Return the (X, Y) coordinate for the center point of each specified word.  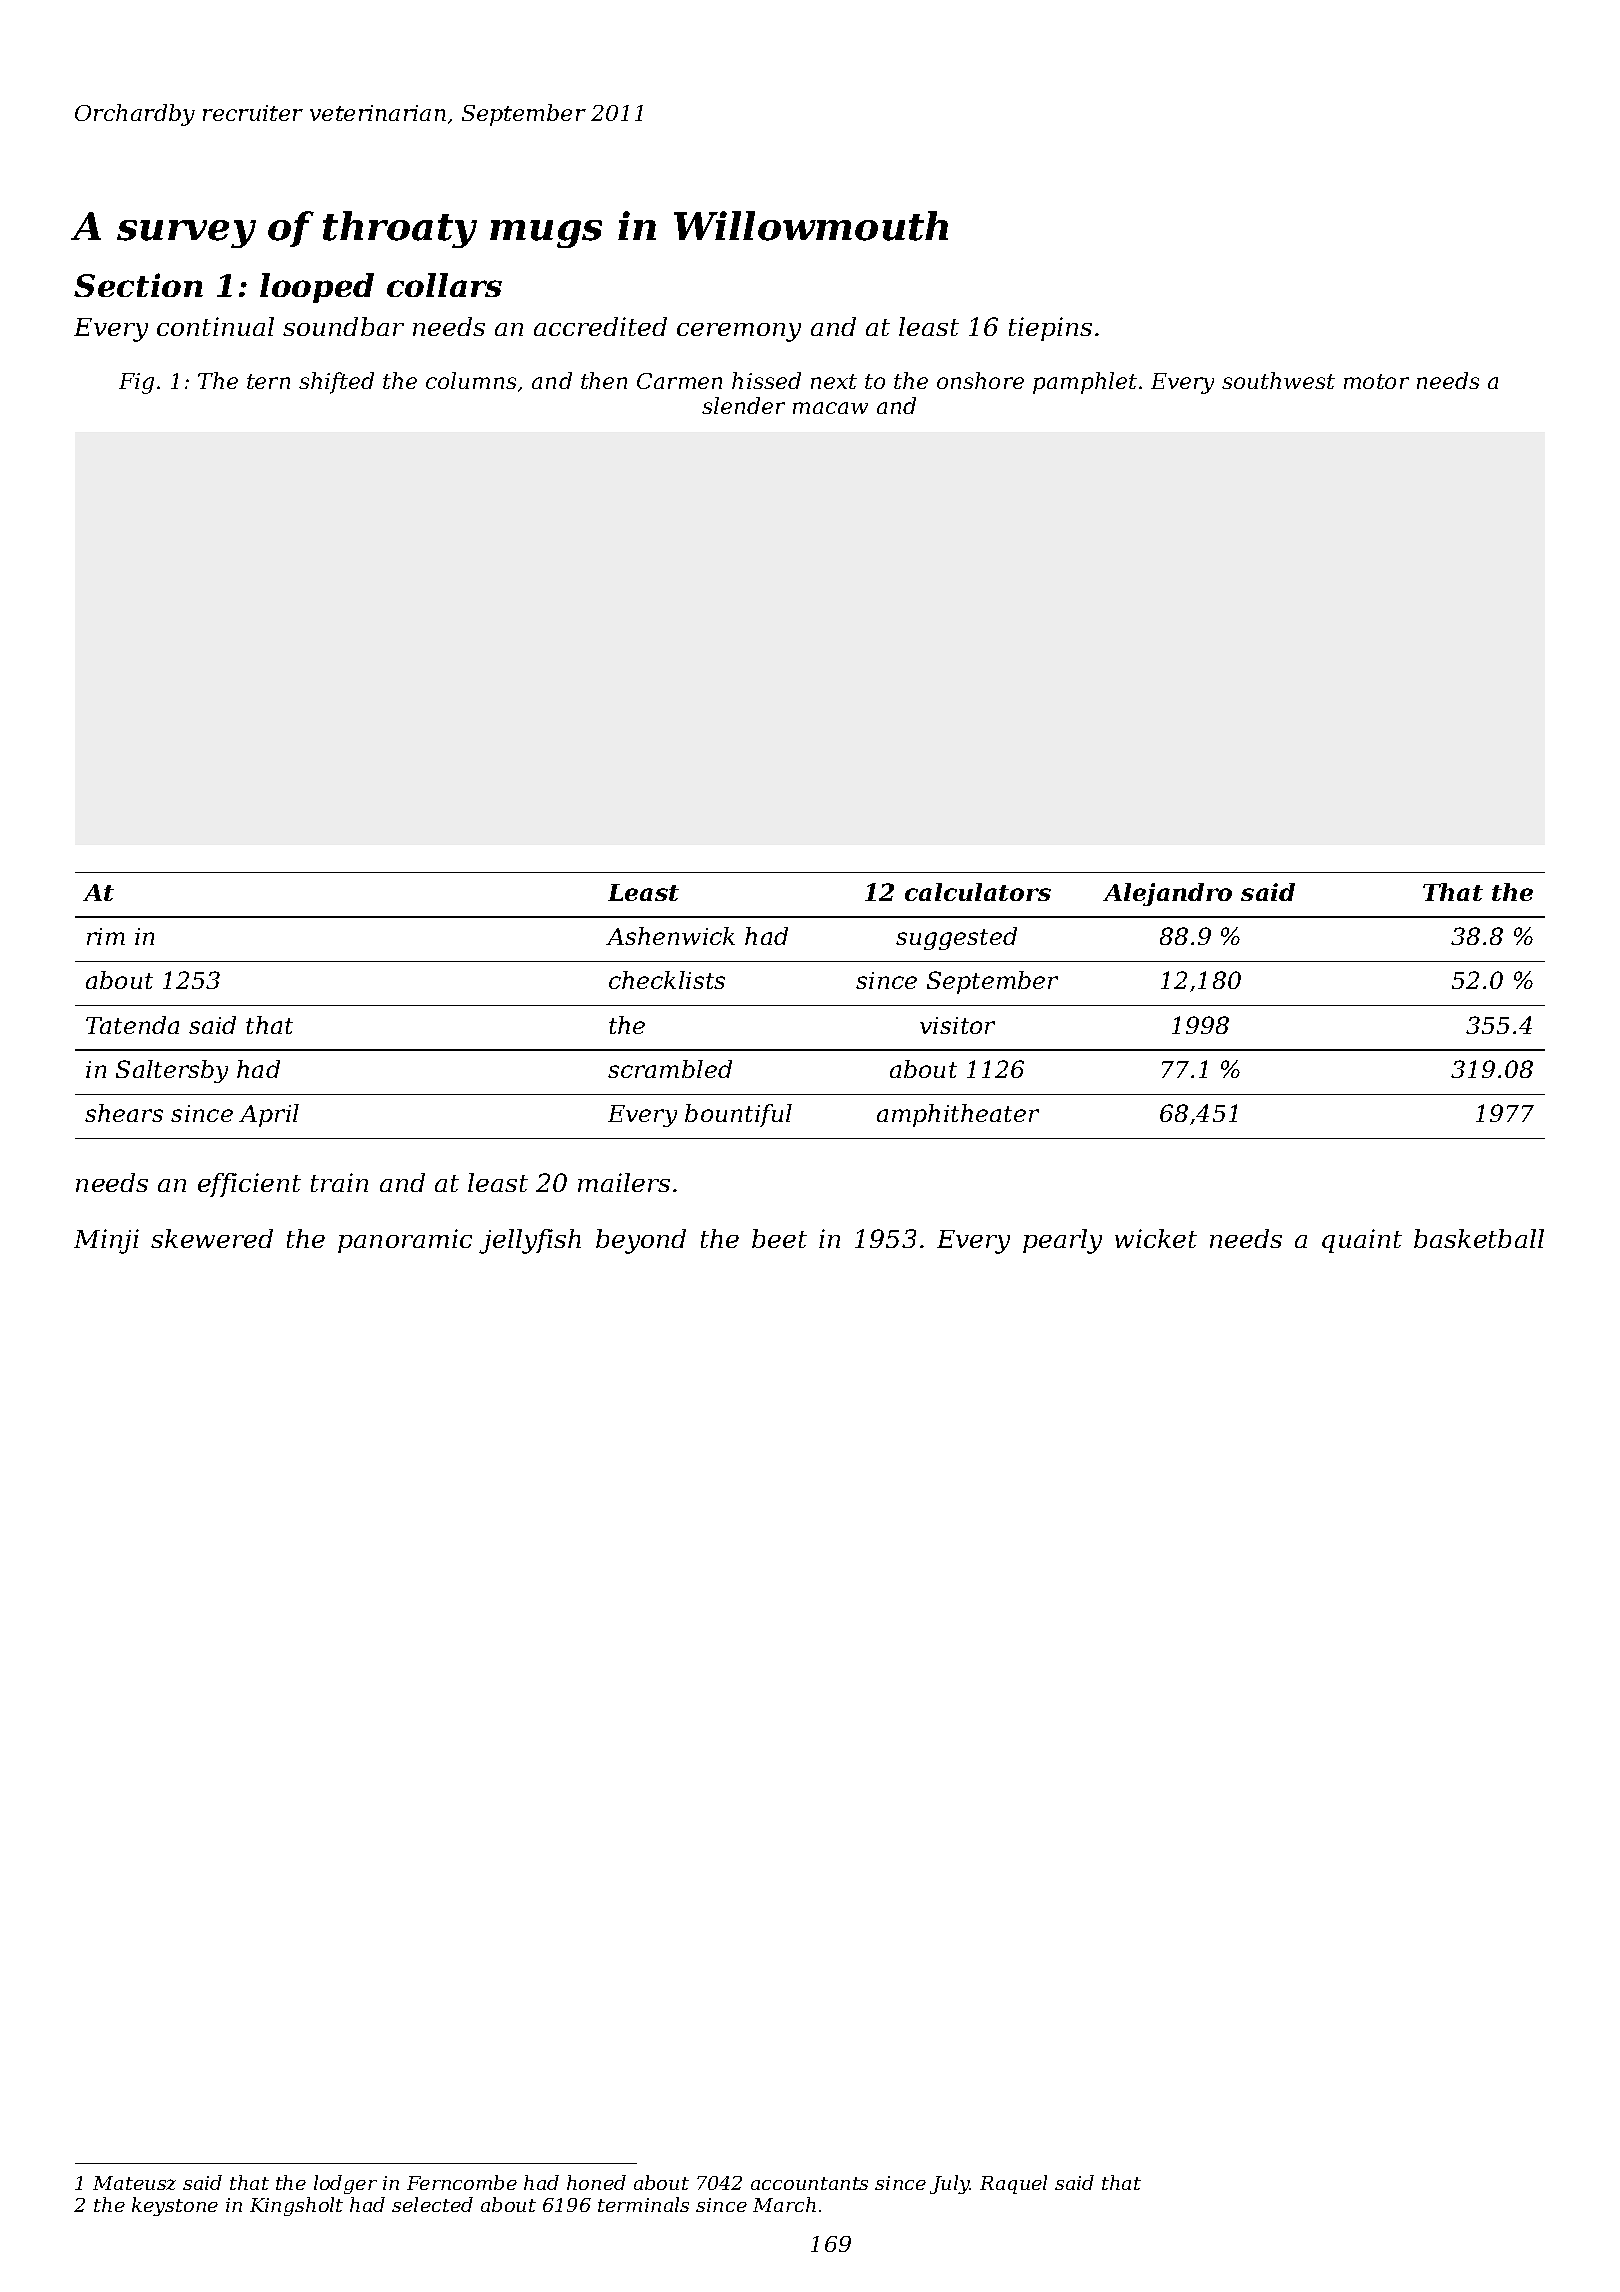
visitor (957, 1025)
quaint (1362, 1241)
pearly (1062, 1241)
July (950, 2184)
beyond (641, 1241)
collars (444, 285)
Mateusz (134, 2183)
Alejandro (1167, 894)
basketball (1479, 1238)
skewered (212, 1238)
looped (317, 288)
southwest (1278, 380)
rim (106, 936)
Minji (106, 1241)
